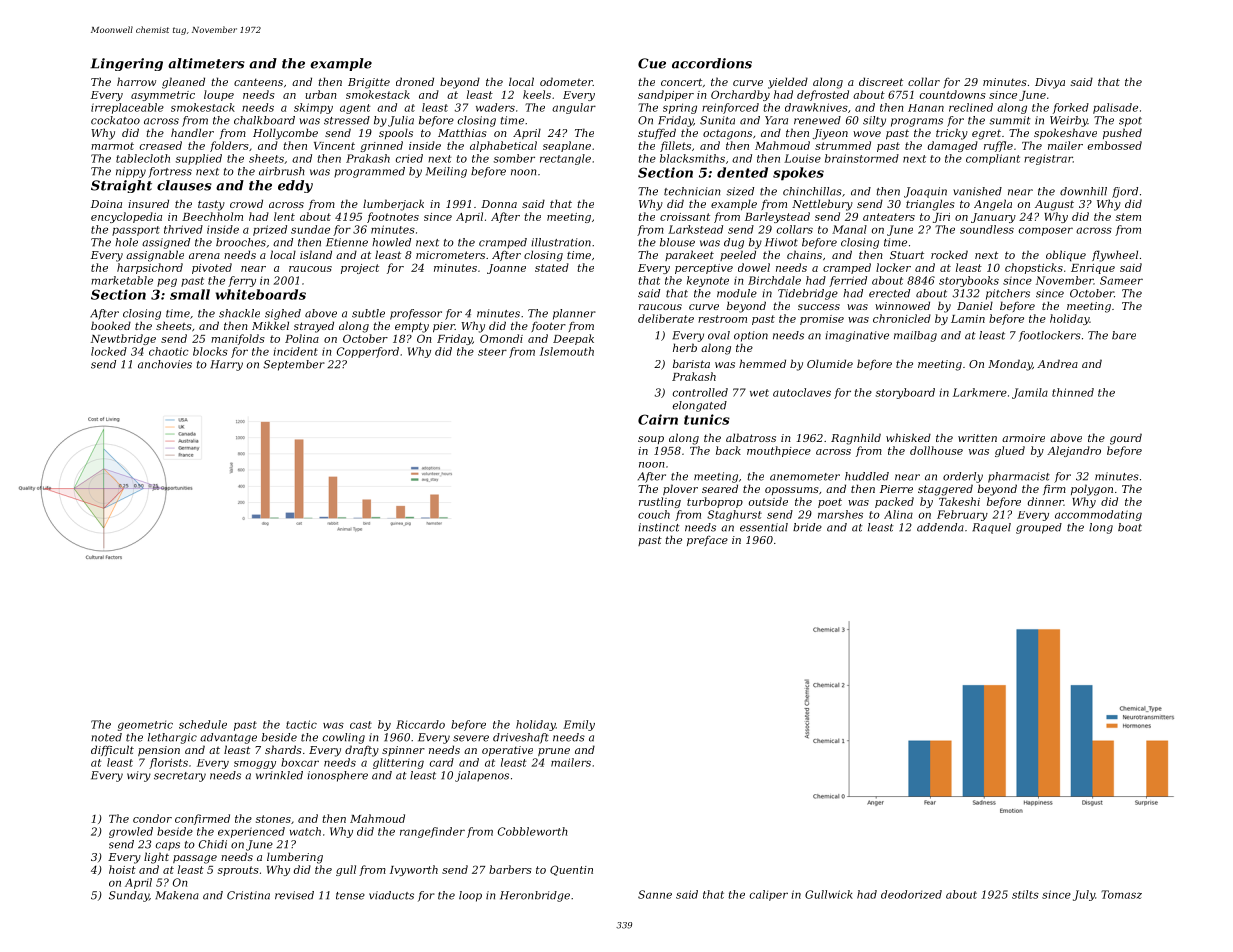 This screenshot has width=1233, height=952. What do you see at coordinates (552, 267) in the screenshot?
I see `stated` at bounding box center [552, 267].
